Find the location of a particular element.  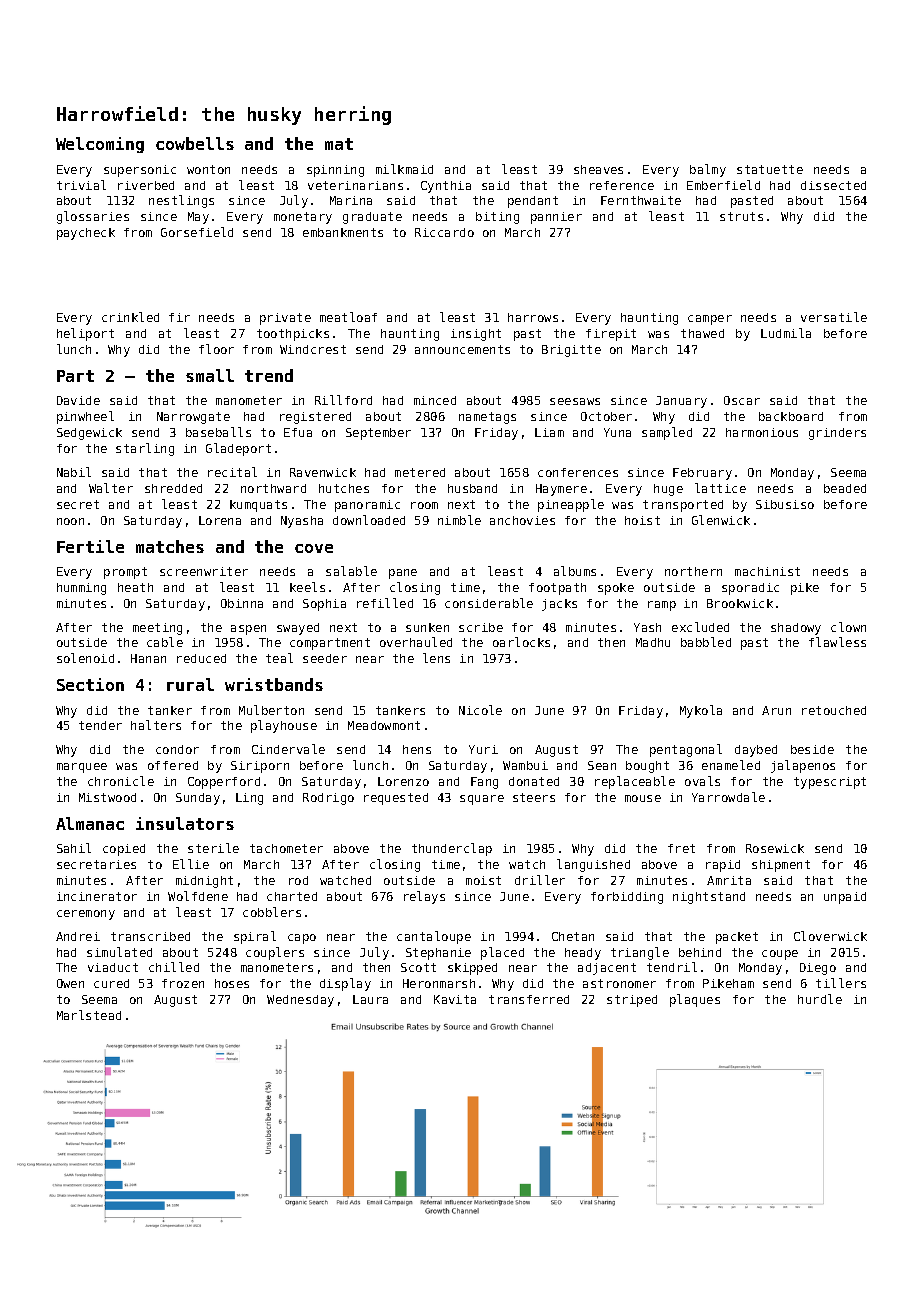

Welcoming is located at coordinates (100, 145).
